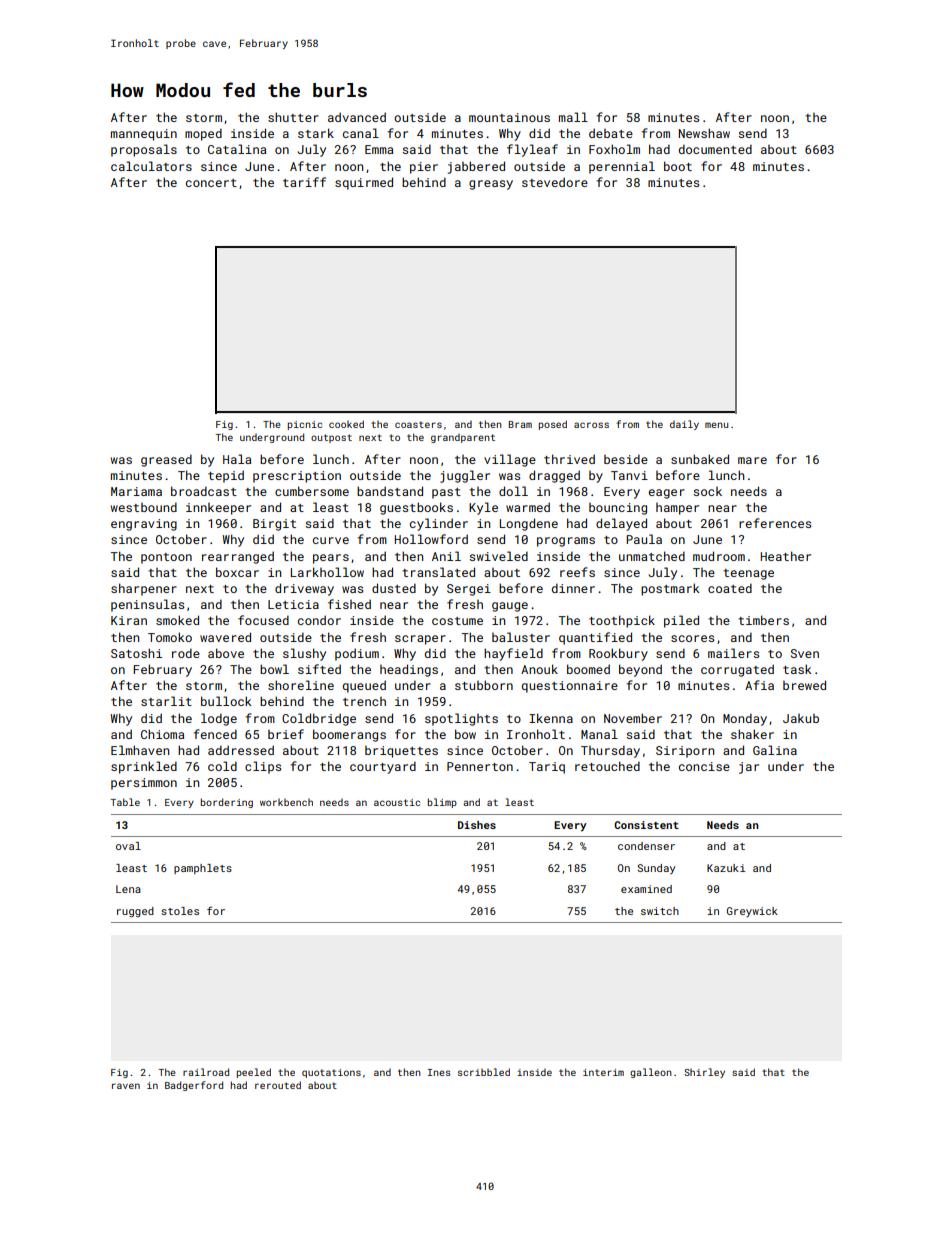  I want to click on blimp, so click(442, 803).
